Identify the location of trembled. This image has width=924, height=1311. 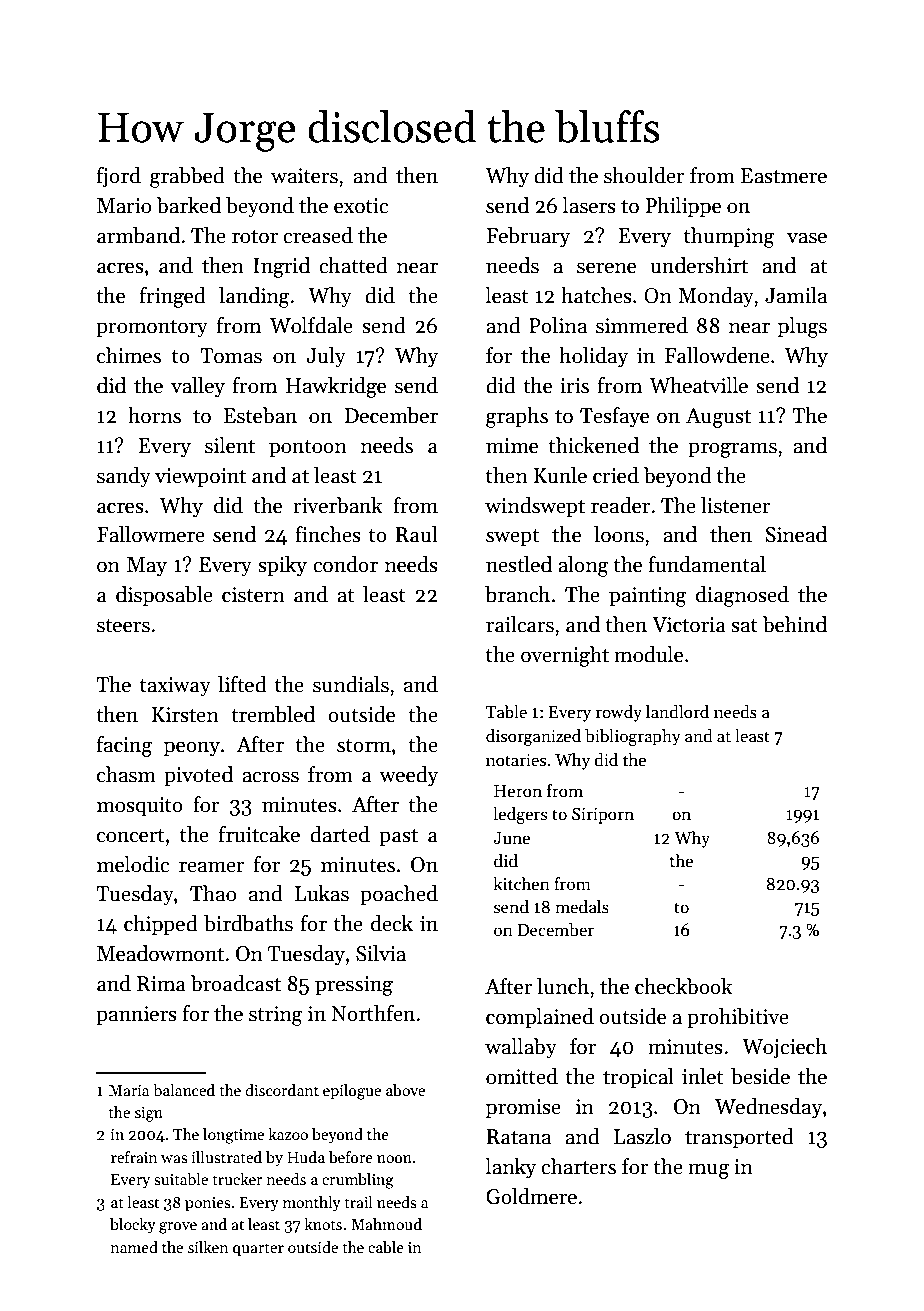
(273, 714).
